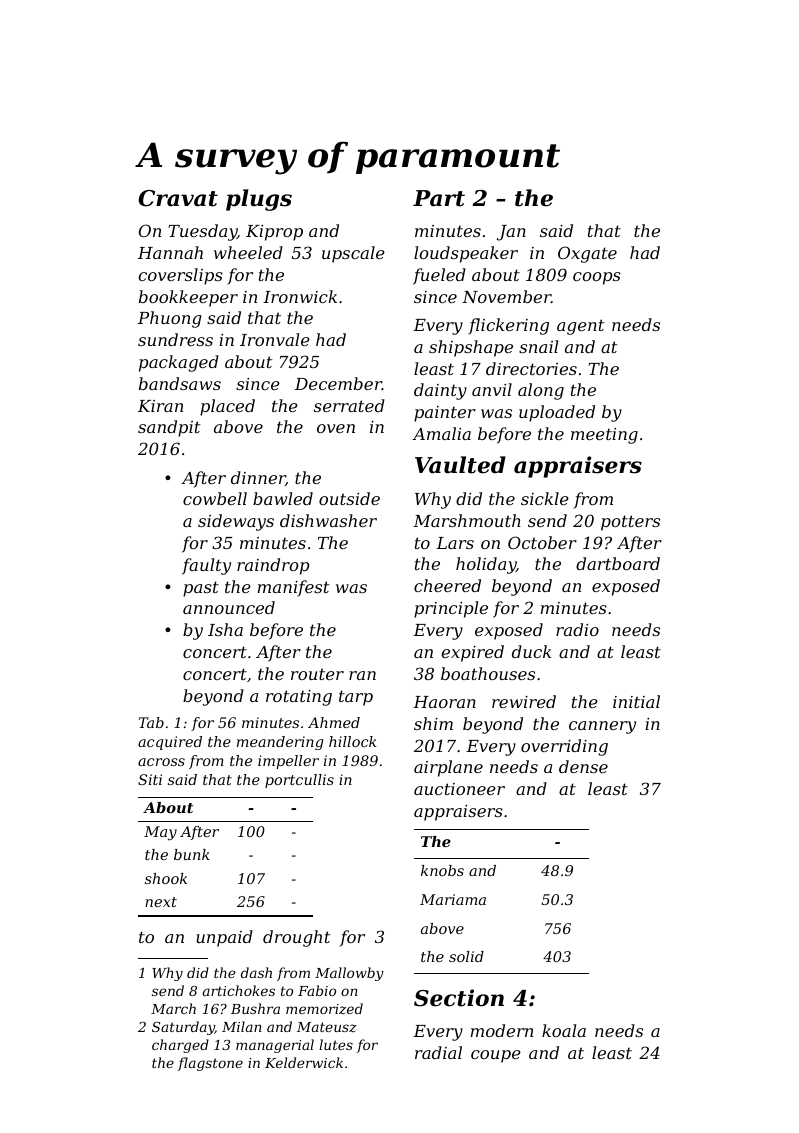  I want to click on meeting, so click(604, 436).
